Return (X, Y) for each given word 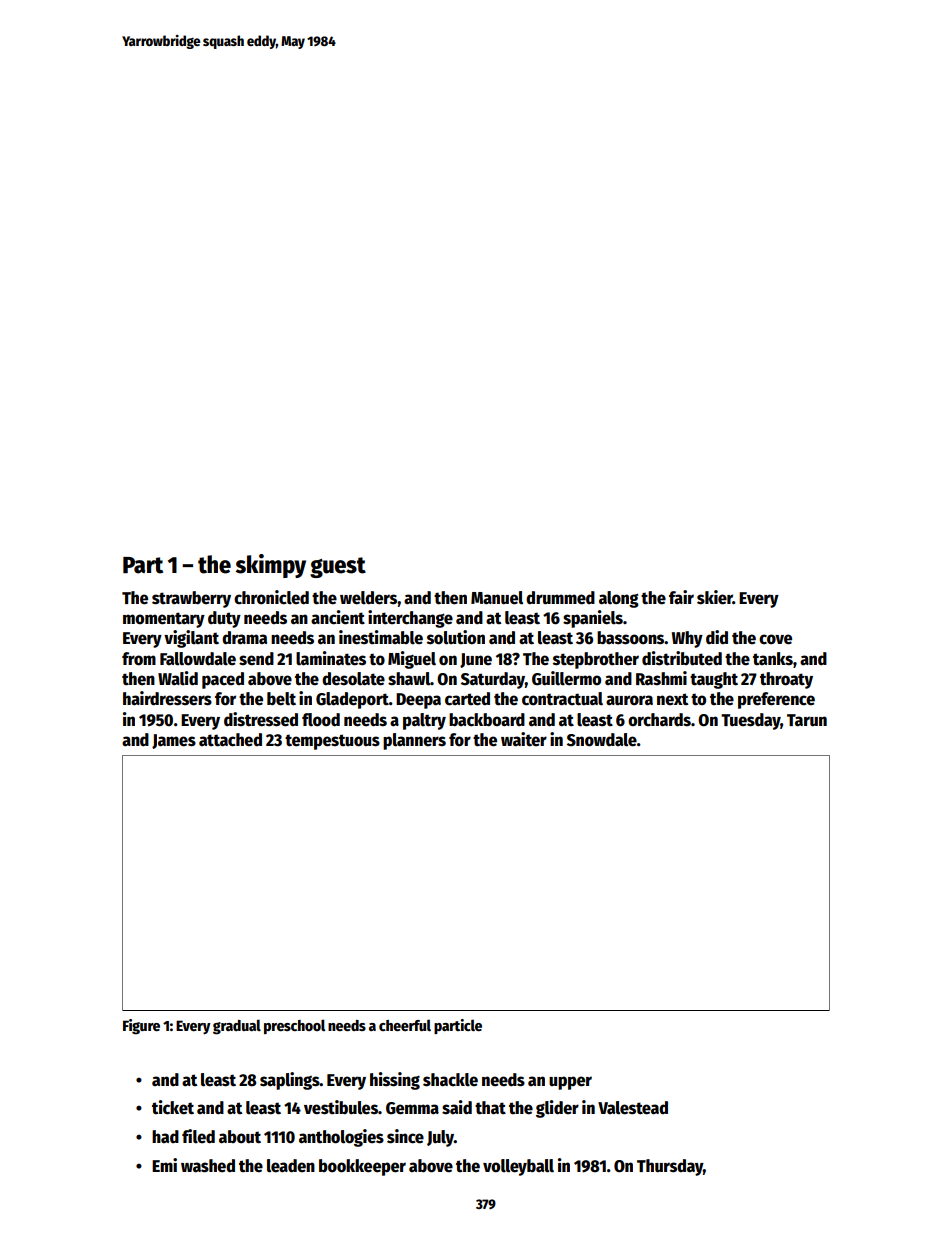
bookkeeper (362, 1167)
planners (414, 741)
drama (244, 638)
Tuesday (751, 721)
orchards (659, 720)
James (174, 741)
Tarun (807, 720)
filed (198, 1136)
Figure (141, 1027)
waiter (524, 739)
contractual (562, 699)
